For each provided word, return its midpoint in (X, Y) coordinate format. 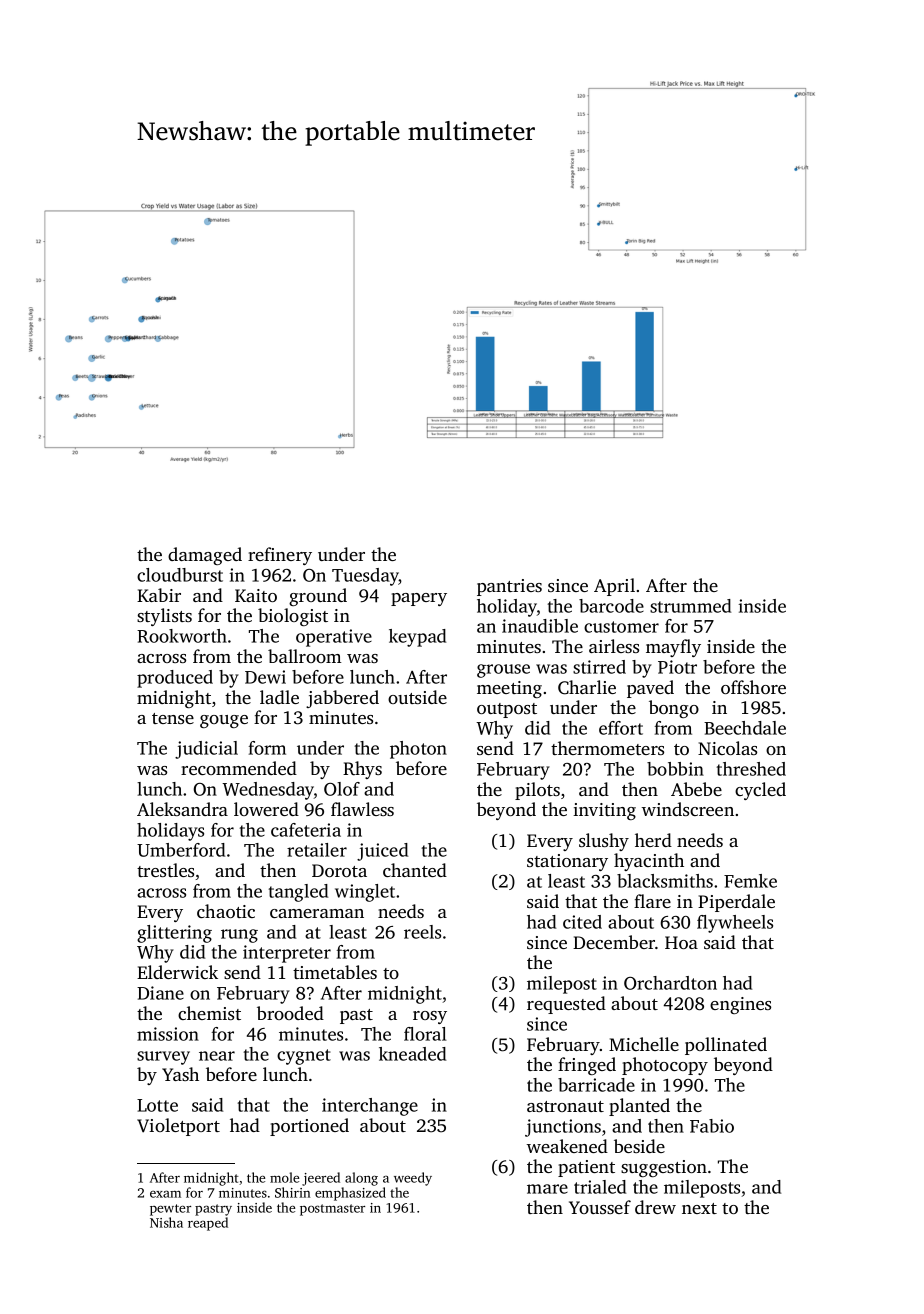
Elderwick (177, 972)
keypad (417, 638)
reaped (208, 1224)
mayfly (673, 648)
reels (422, 932)
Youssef (600, 1207)
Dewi (265, 677)
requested (566, 1005)
